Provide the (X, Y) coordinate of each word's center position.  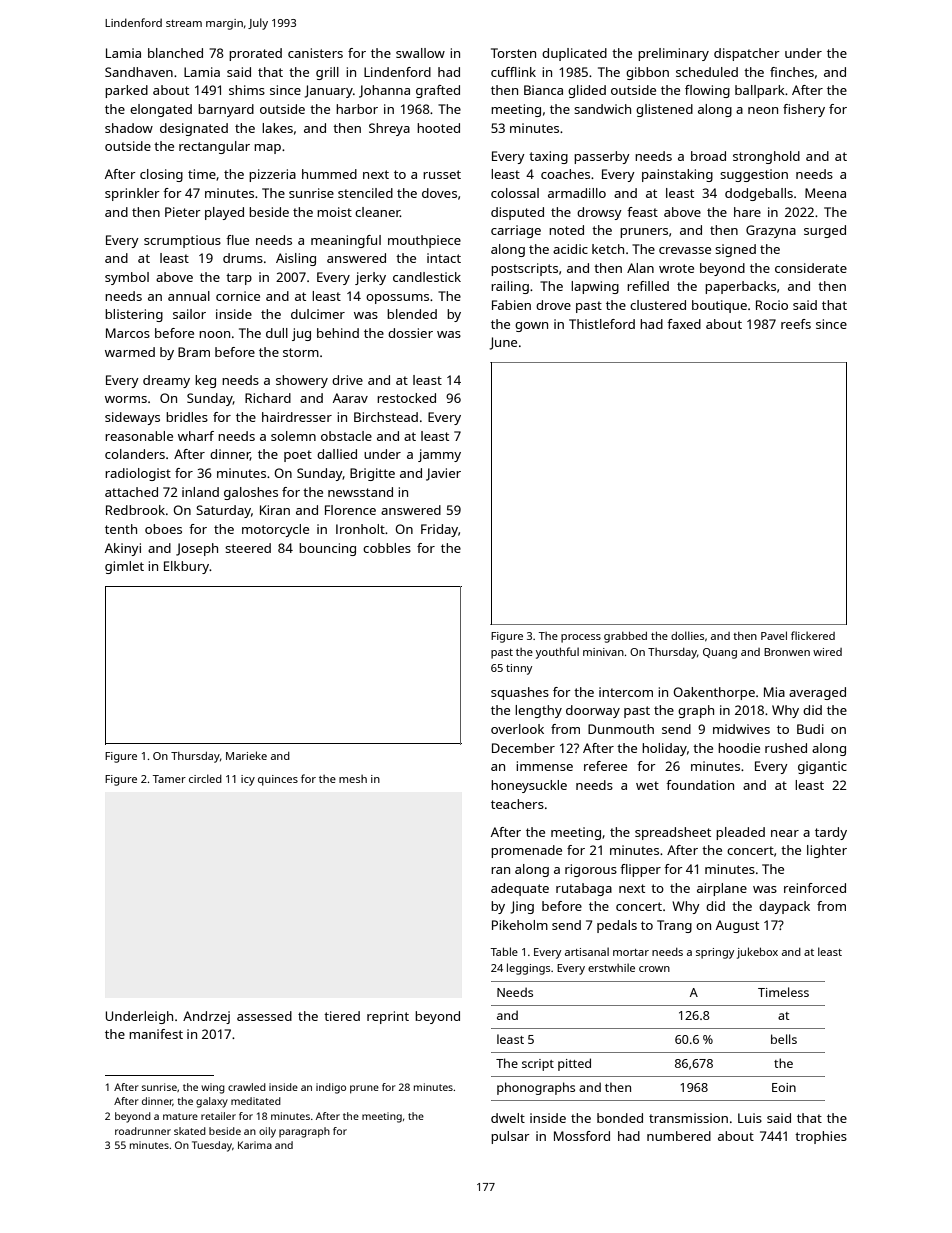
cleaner (377, 212)
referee (605, 766)
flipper (640, 870)
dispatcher (747, 54)
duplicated (574, 54)
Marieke (246, 755)
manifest (156, 1034)
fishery (804, 110)
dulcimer (318, 314)
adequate (520, 889)
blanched (175, 53)
